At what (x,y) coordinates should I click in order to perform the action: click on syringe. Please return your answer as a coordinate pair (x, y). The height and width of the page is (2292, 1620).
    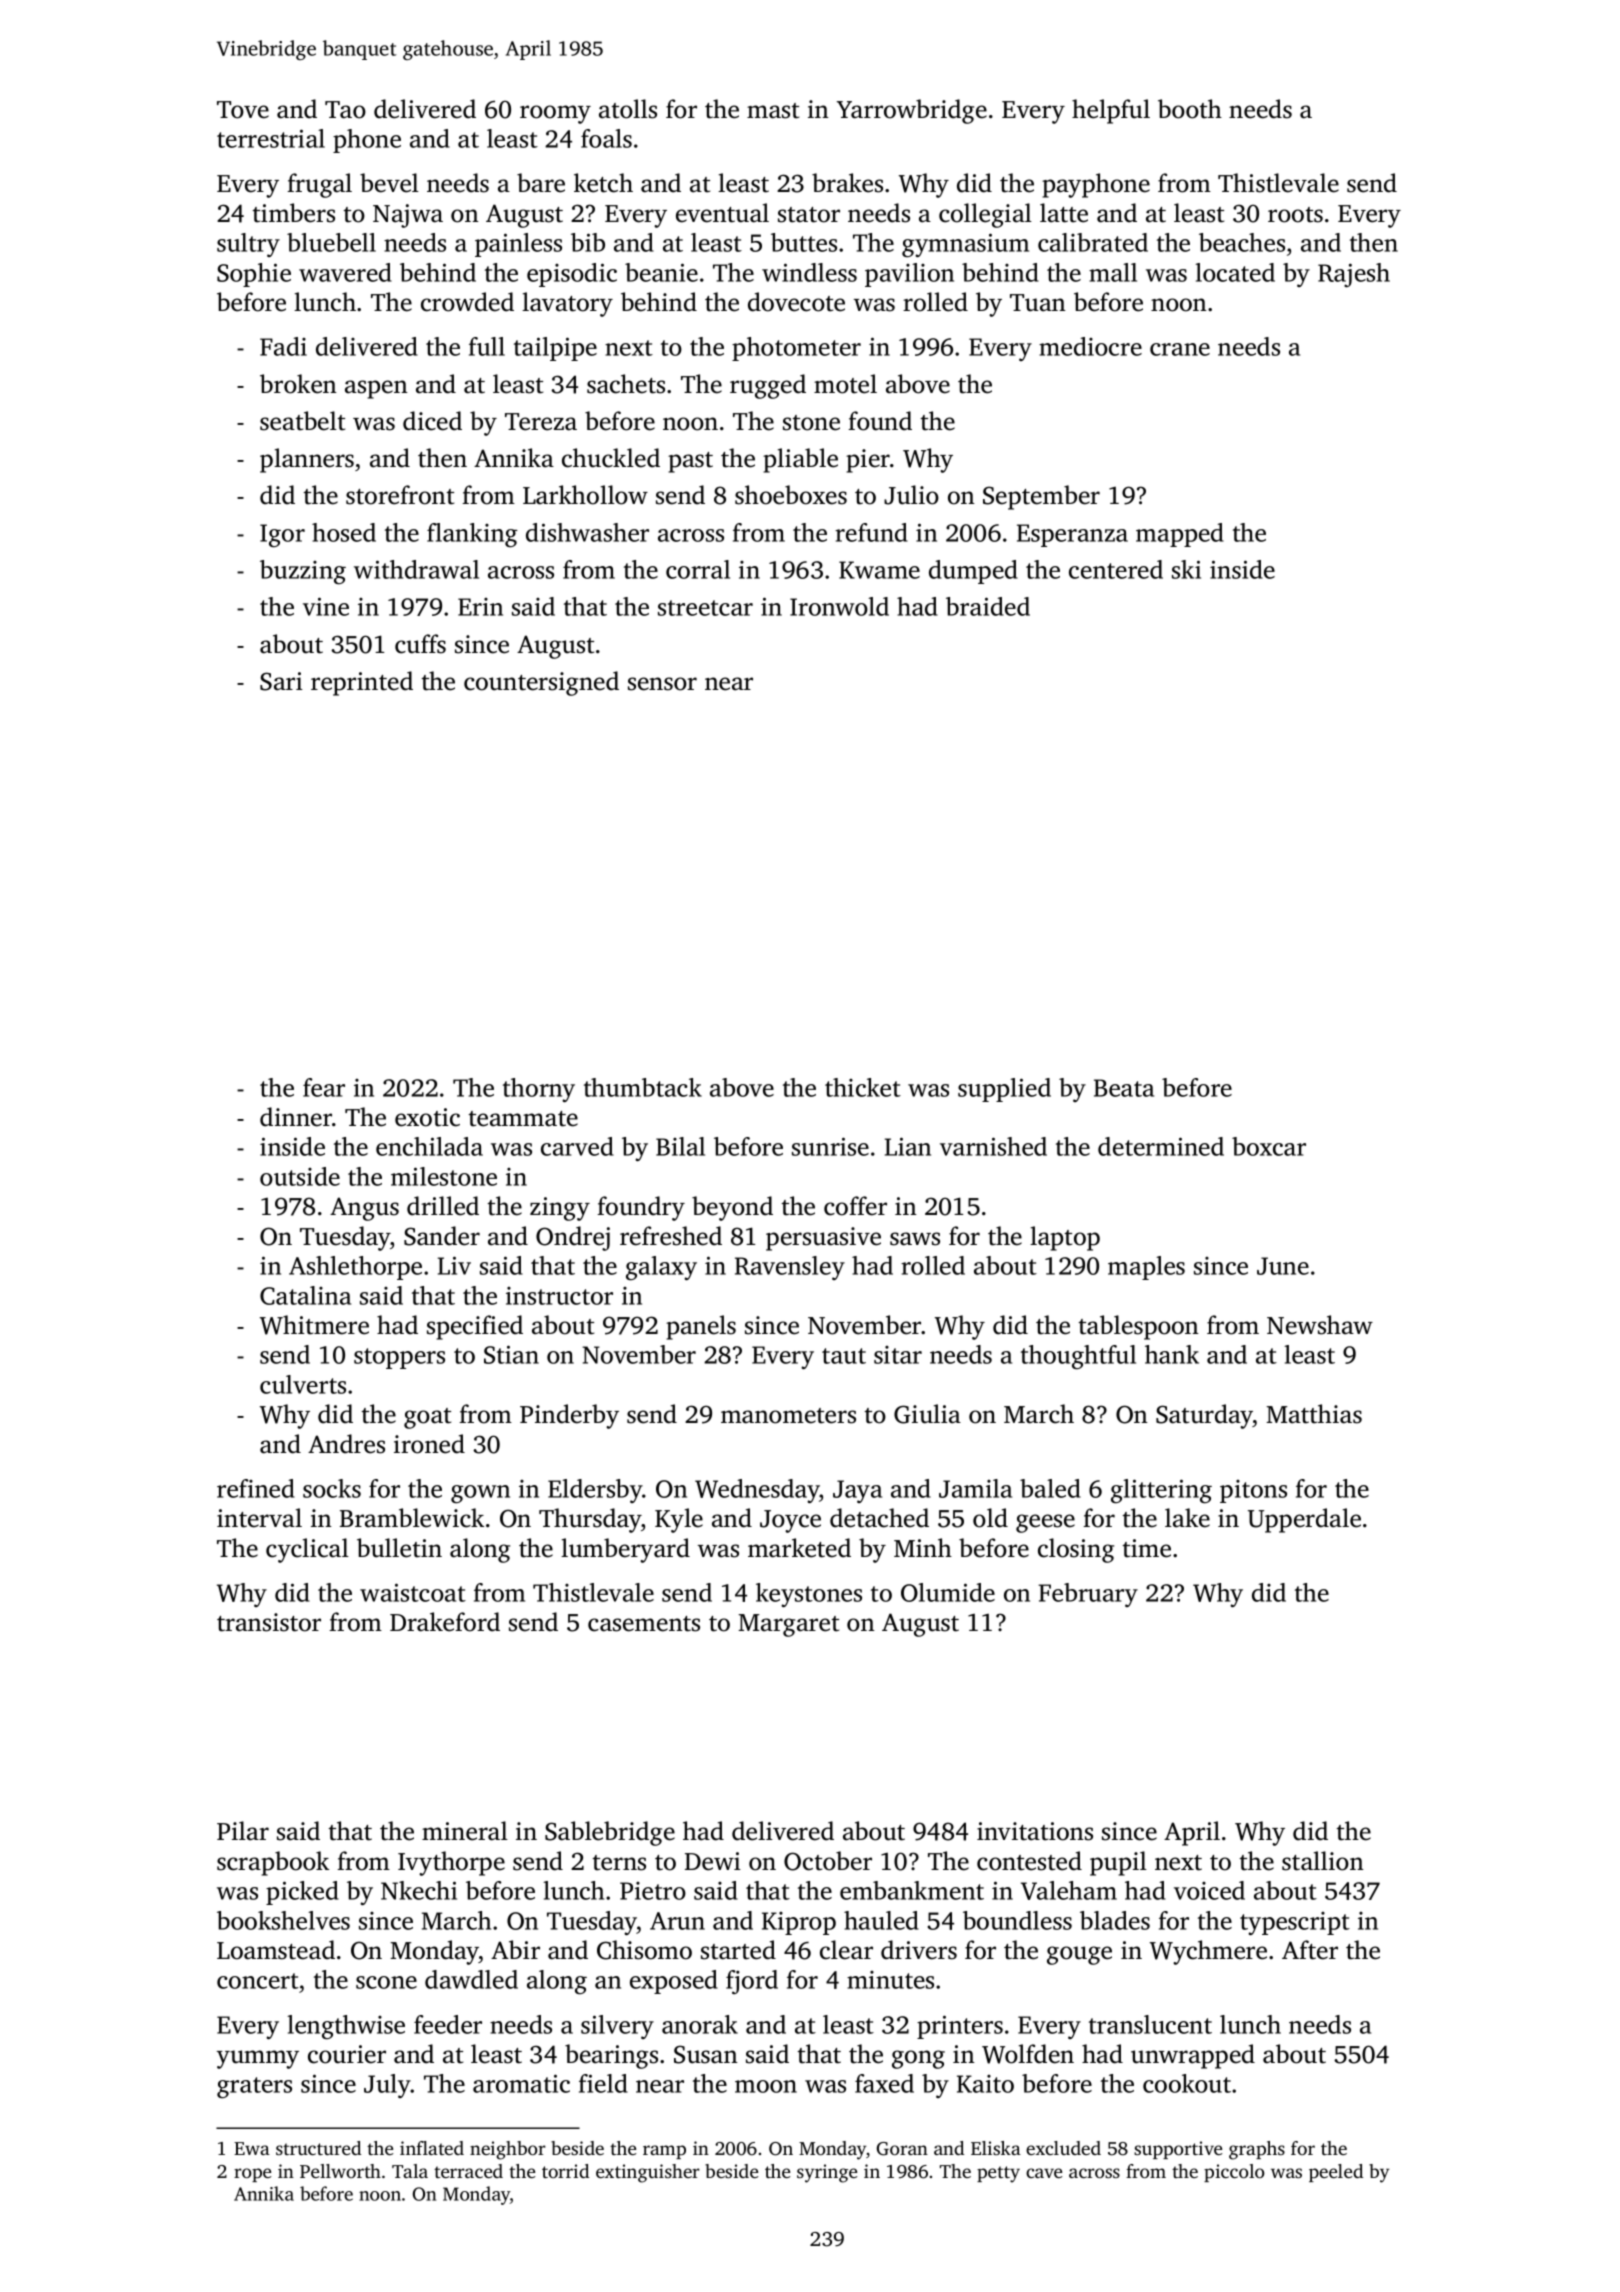
    Looking at the image, I should click on (827, 2173).
